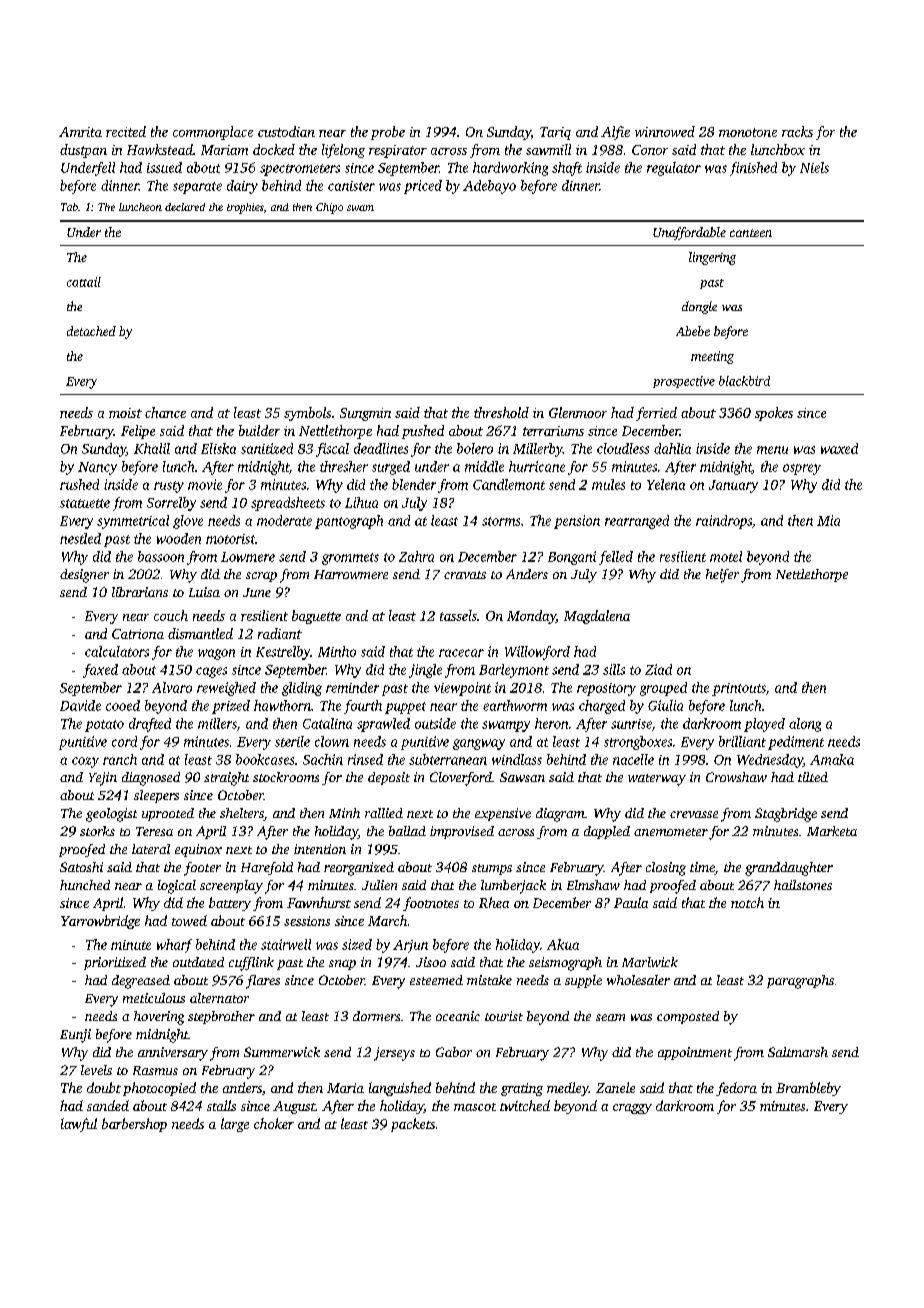 Image resolution: width=924 pixels, height=1308 pixels. What do you see at coordinates (307, 414) in the screenshot?
I see `symbols` at bounding box center [307, 414].
